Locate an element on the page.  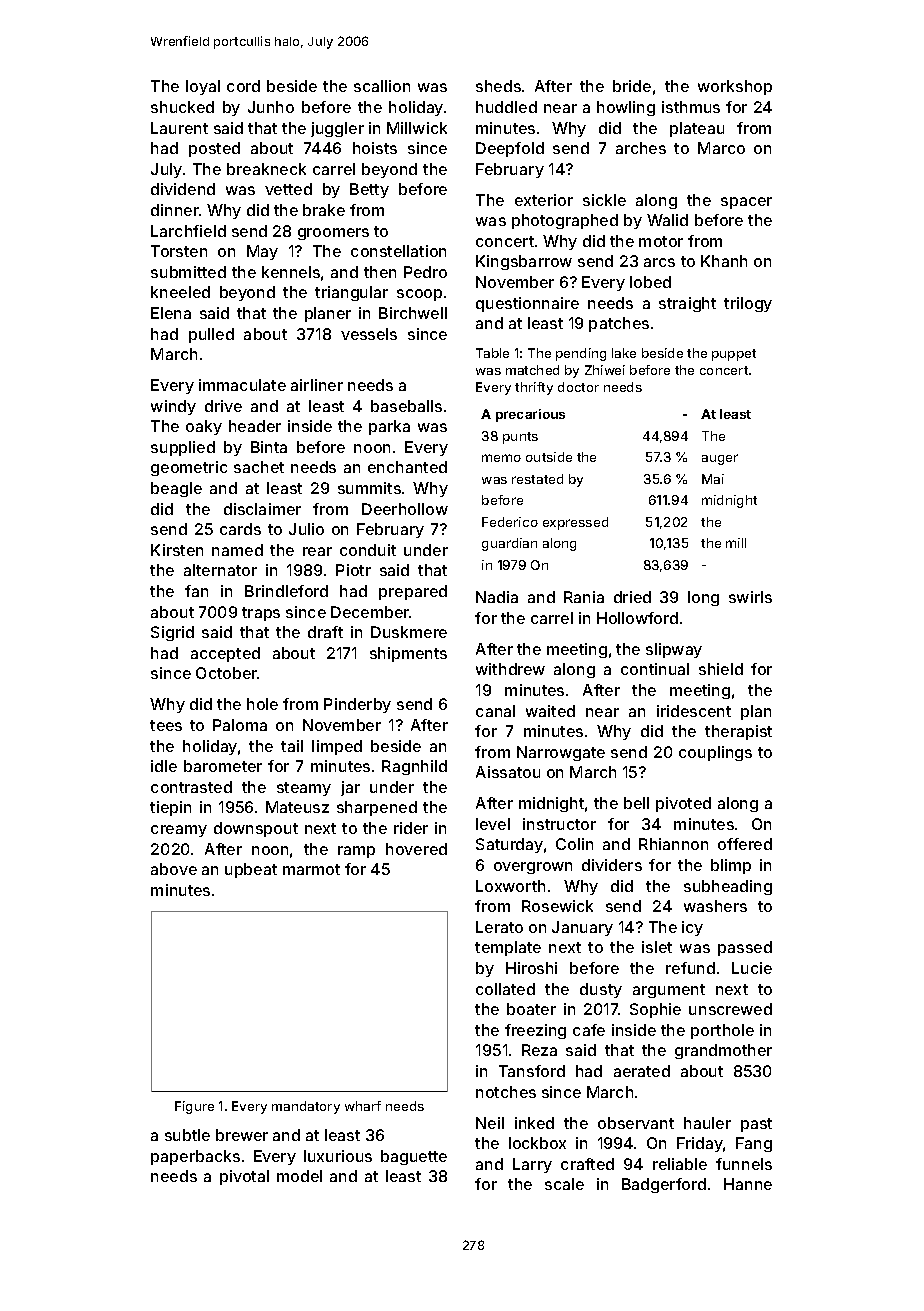
Larry is located at coordinates (532, 1165).
